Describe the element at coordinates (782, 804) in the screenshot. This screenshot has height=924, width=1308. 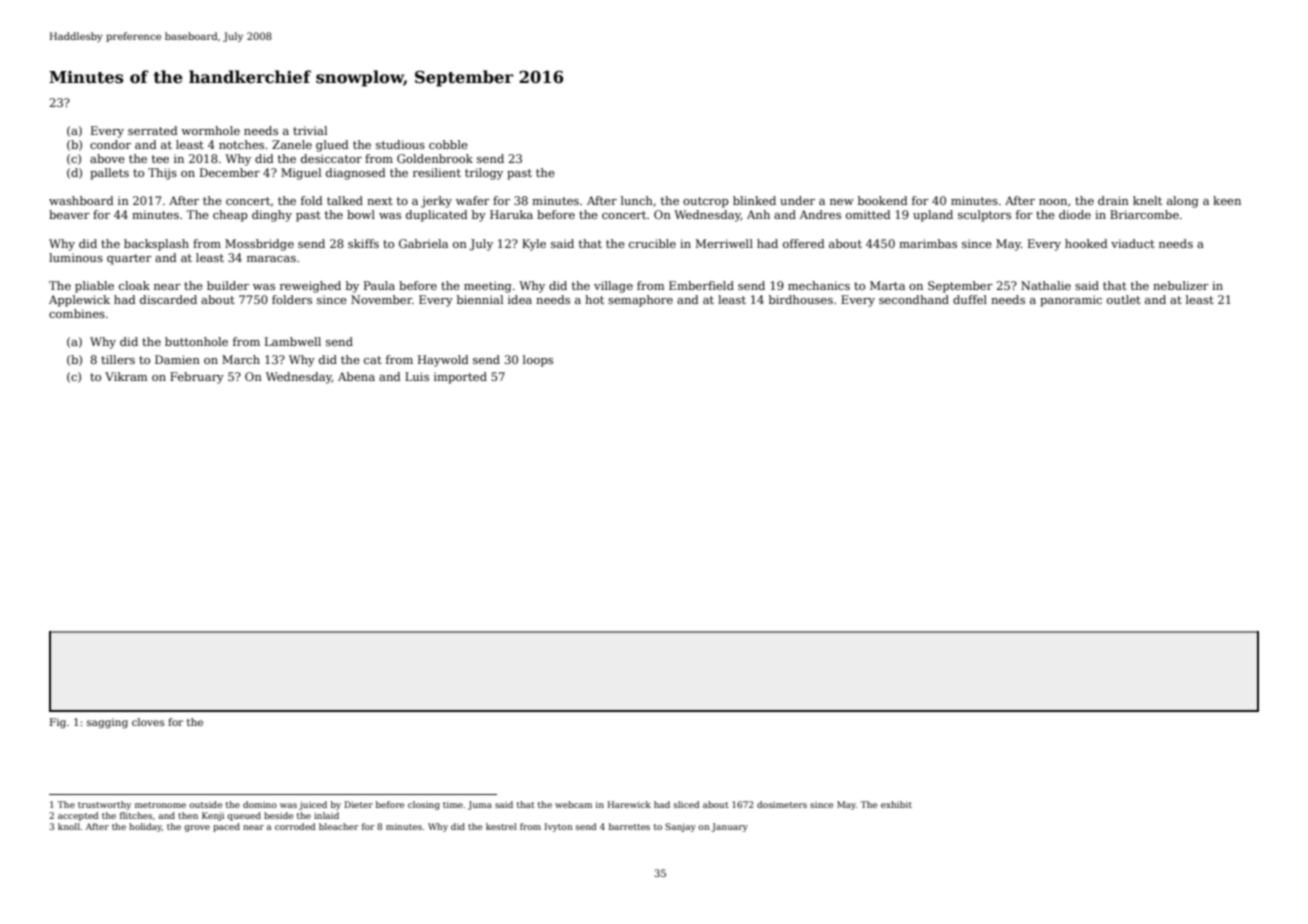
I see `dosimeters` at that location.
